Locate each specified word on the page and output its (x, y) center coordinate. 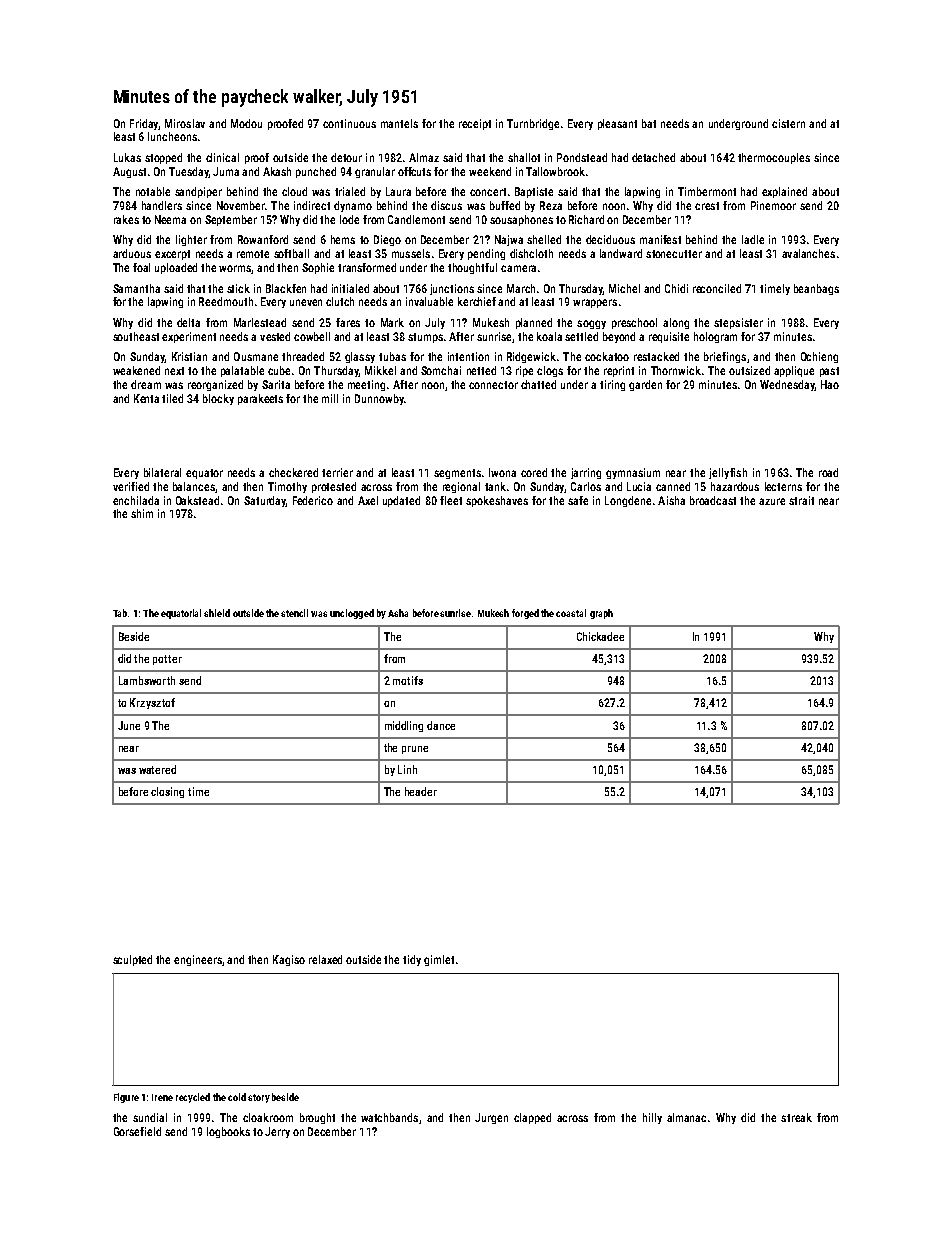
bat (649, 123)
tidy (412, 960)
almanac (686, 1117)
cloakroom (268, 1117)
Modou (246, 123)
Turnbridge (533, 124)
